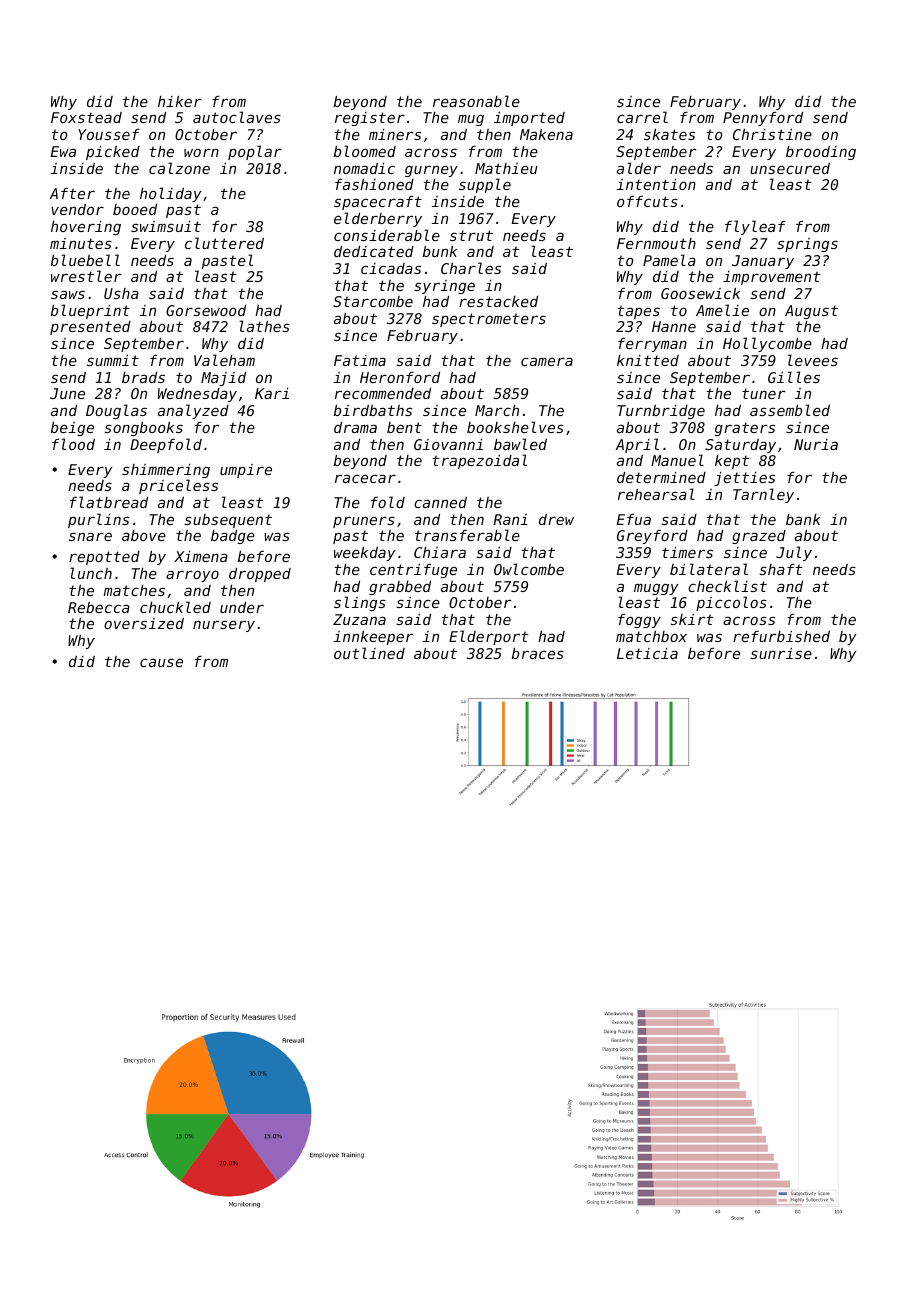 Image resolution: width=908 pixels, height=1316 pixels. Describe the element at coordinates (763, 119) in the screenshot. I see `Pennyford` at that location.
